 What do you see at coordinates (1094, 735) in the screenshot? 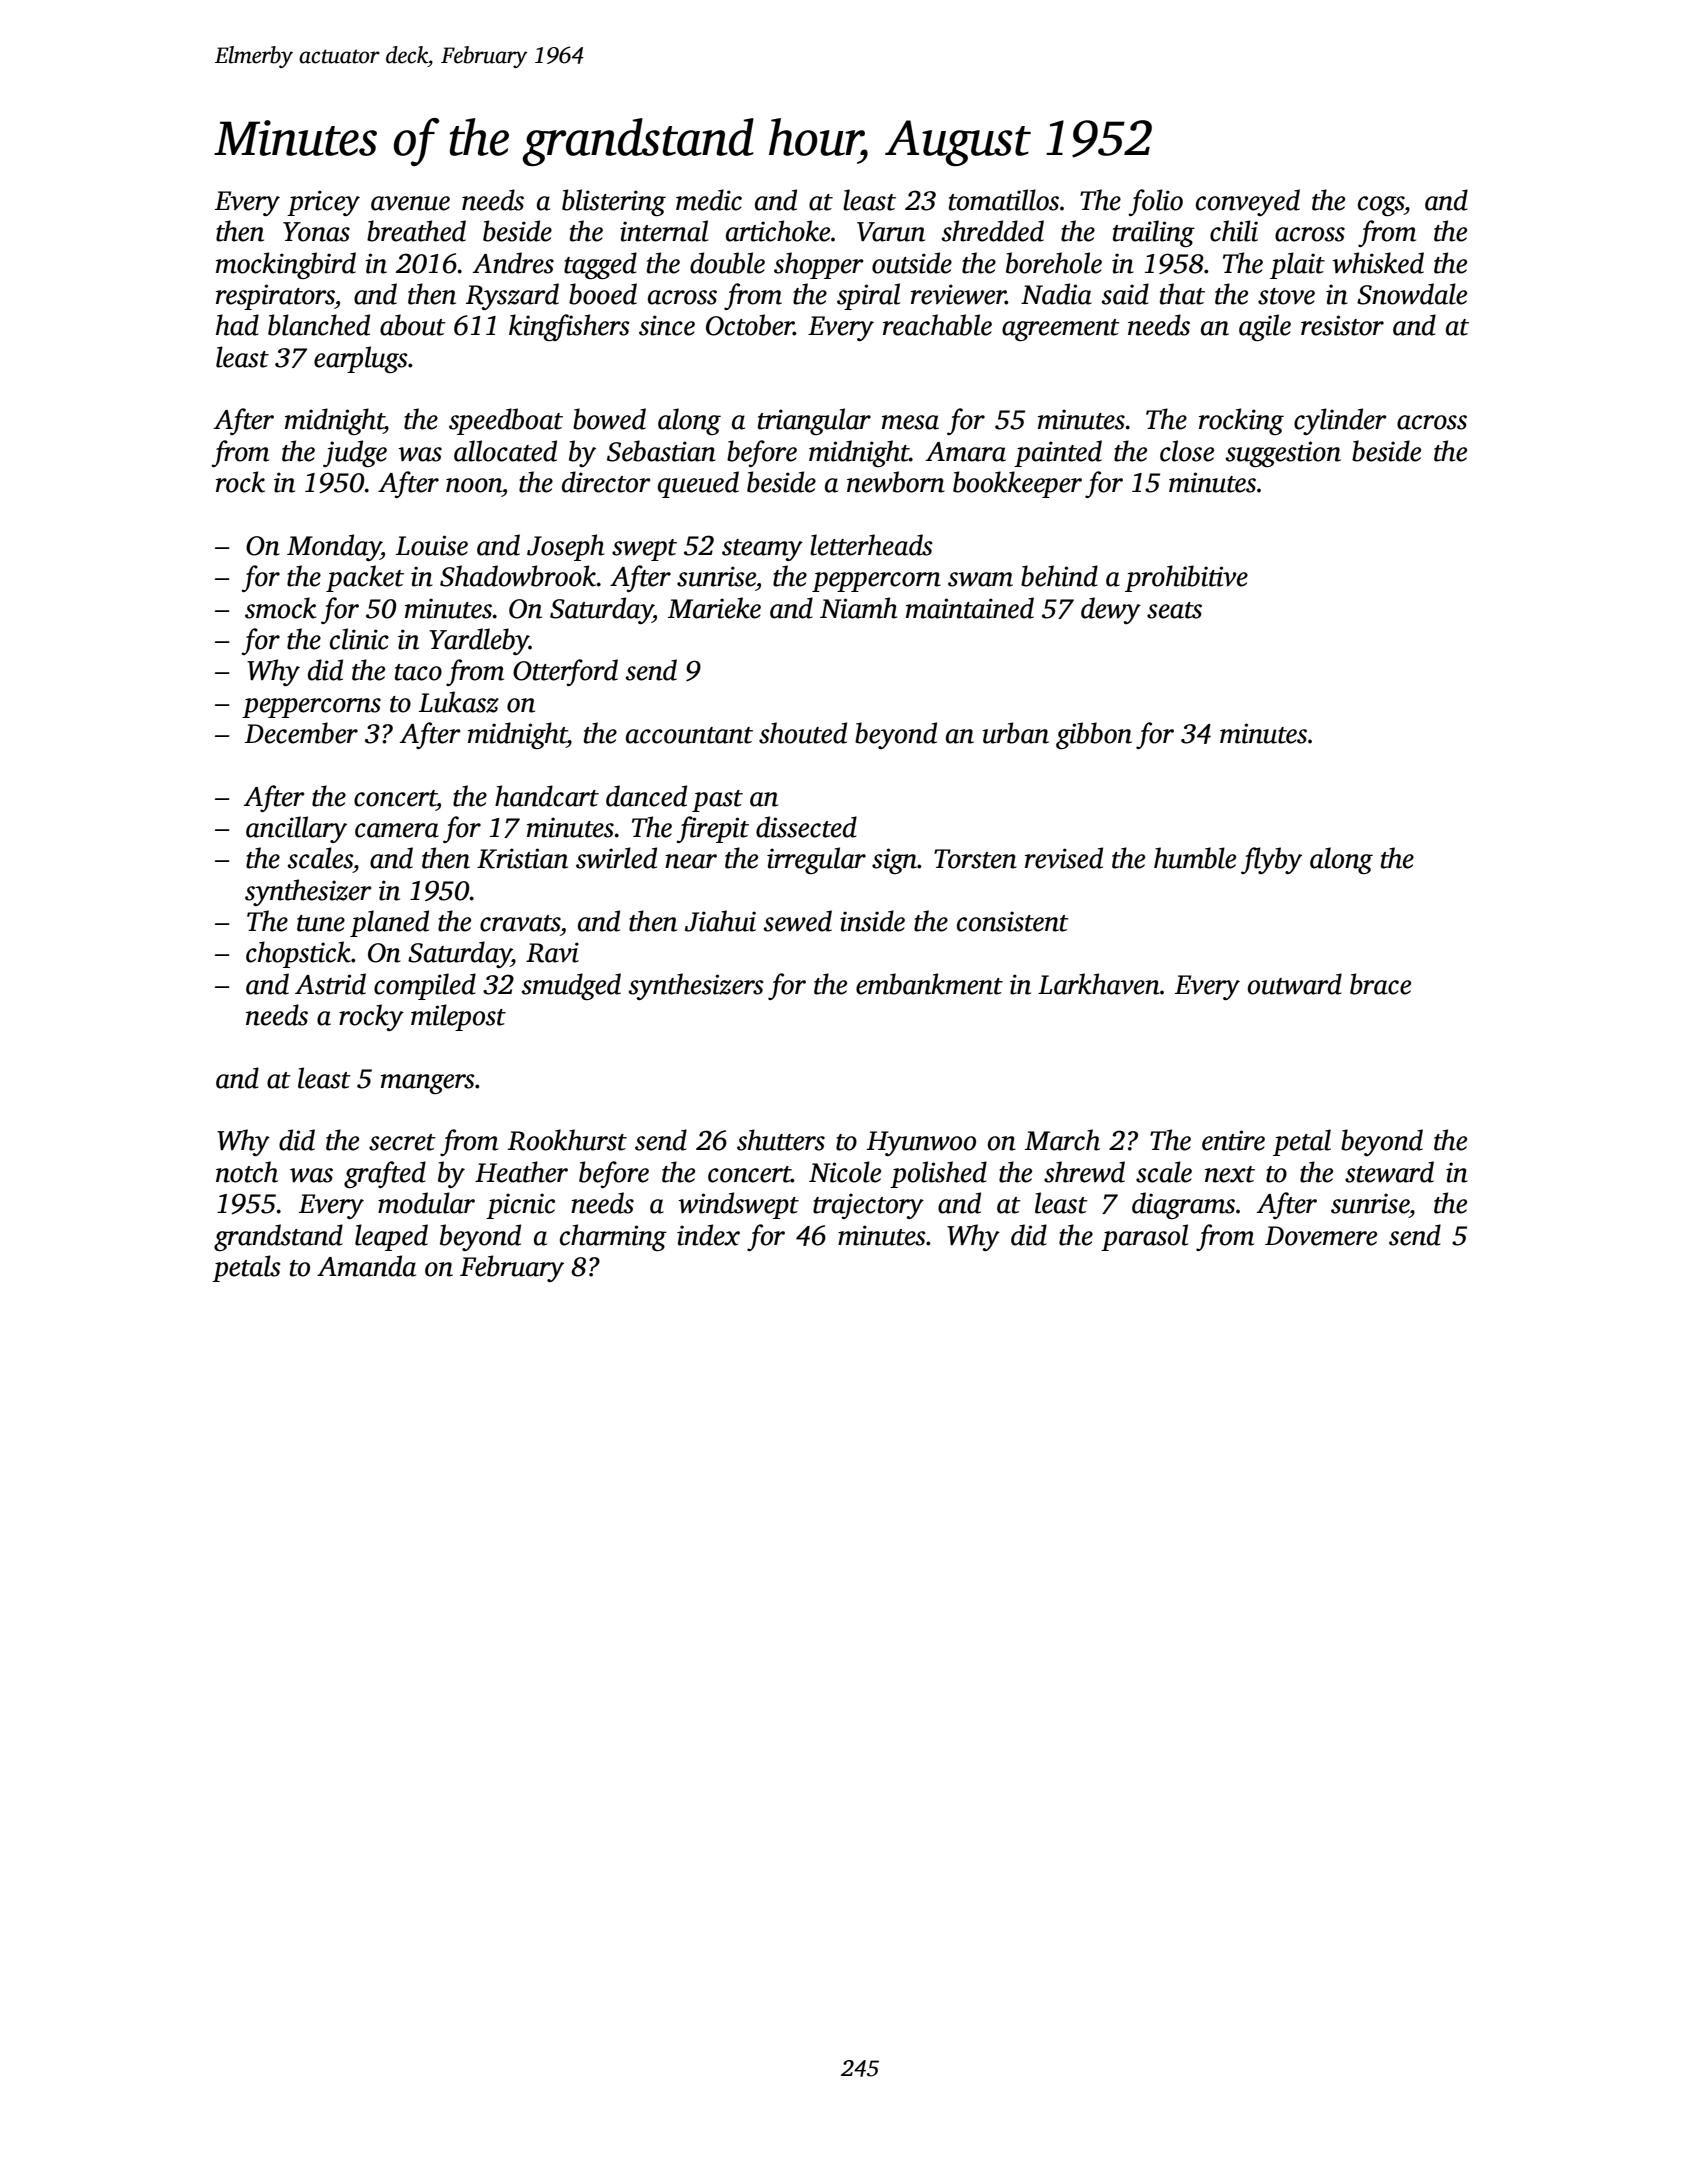
I see `gibbon` at bounding box center [1094, 735].
